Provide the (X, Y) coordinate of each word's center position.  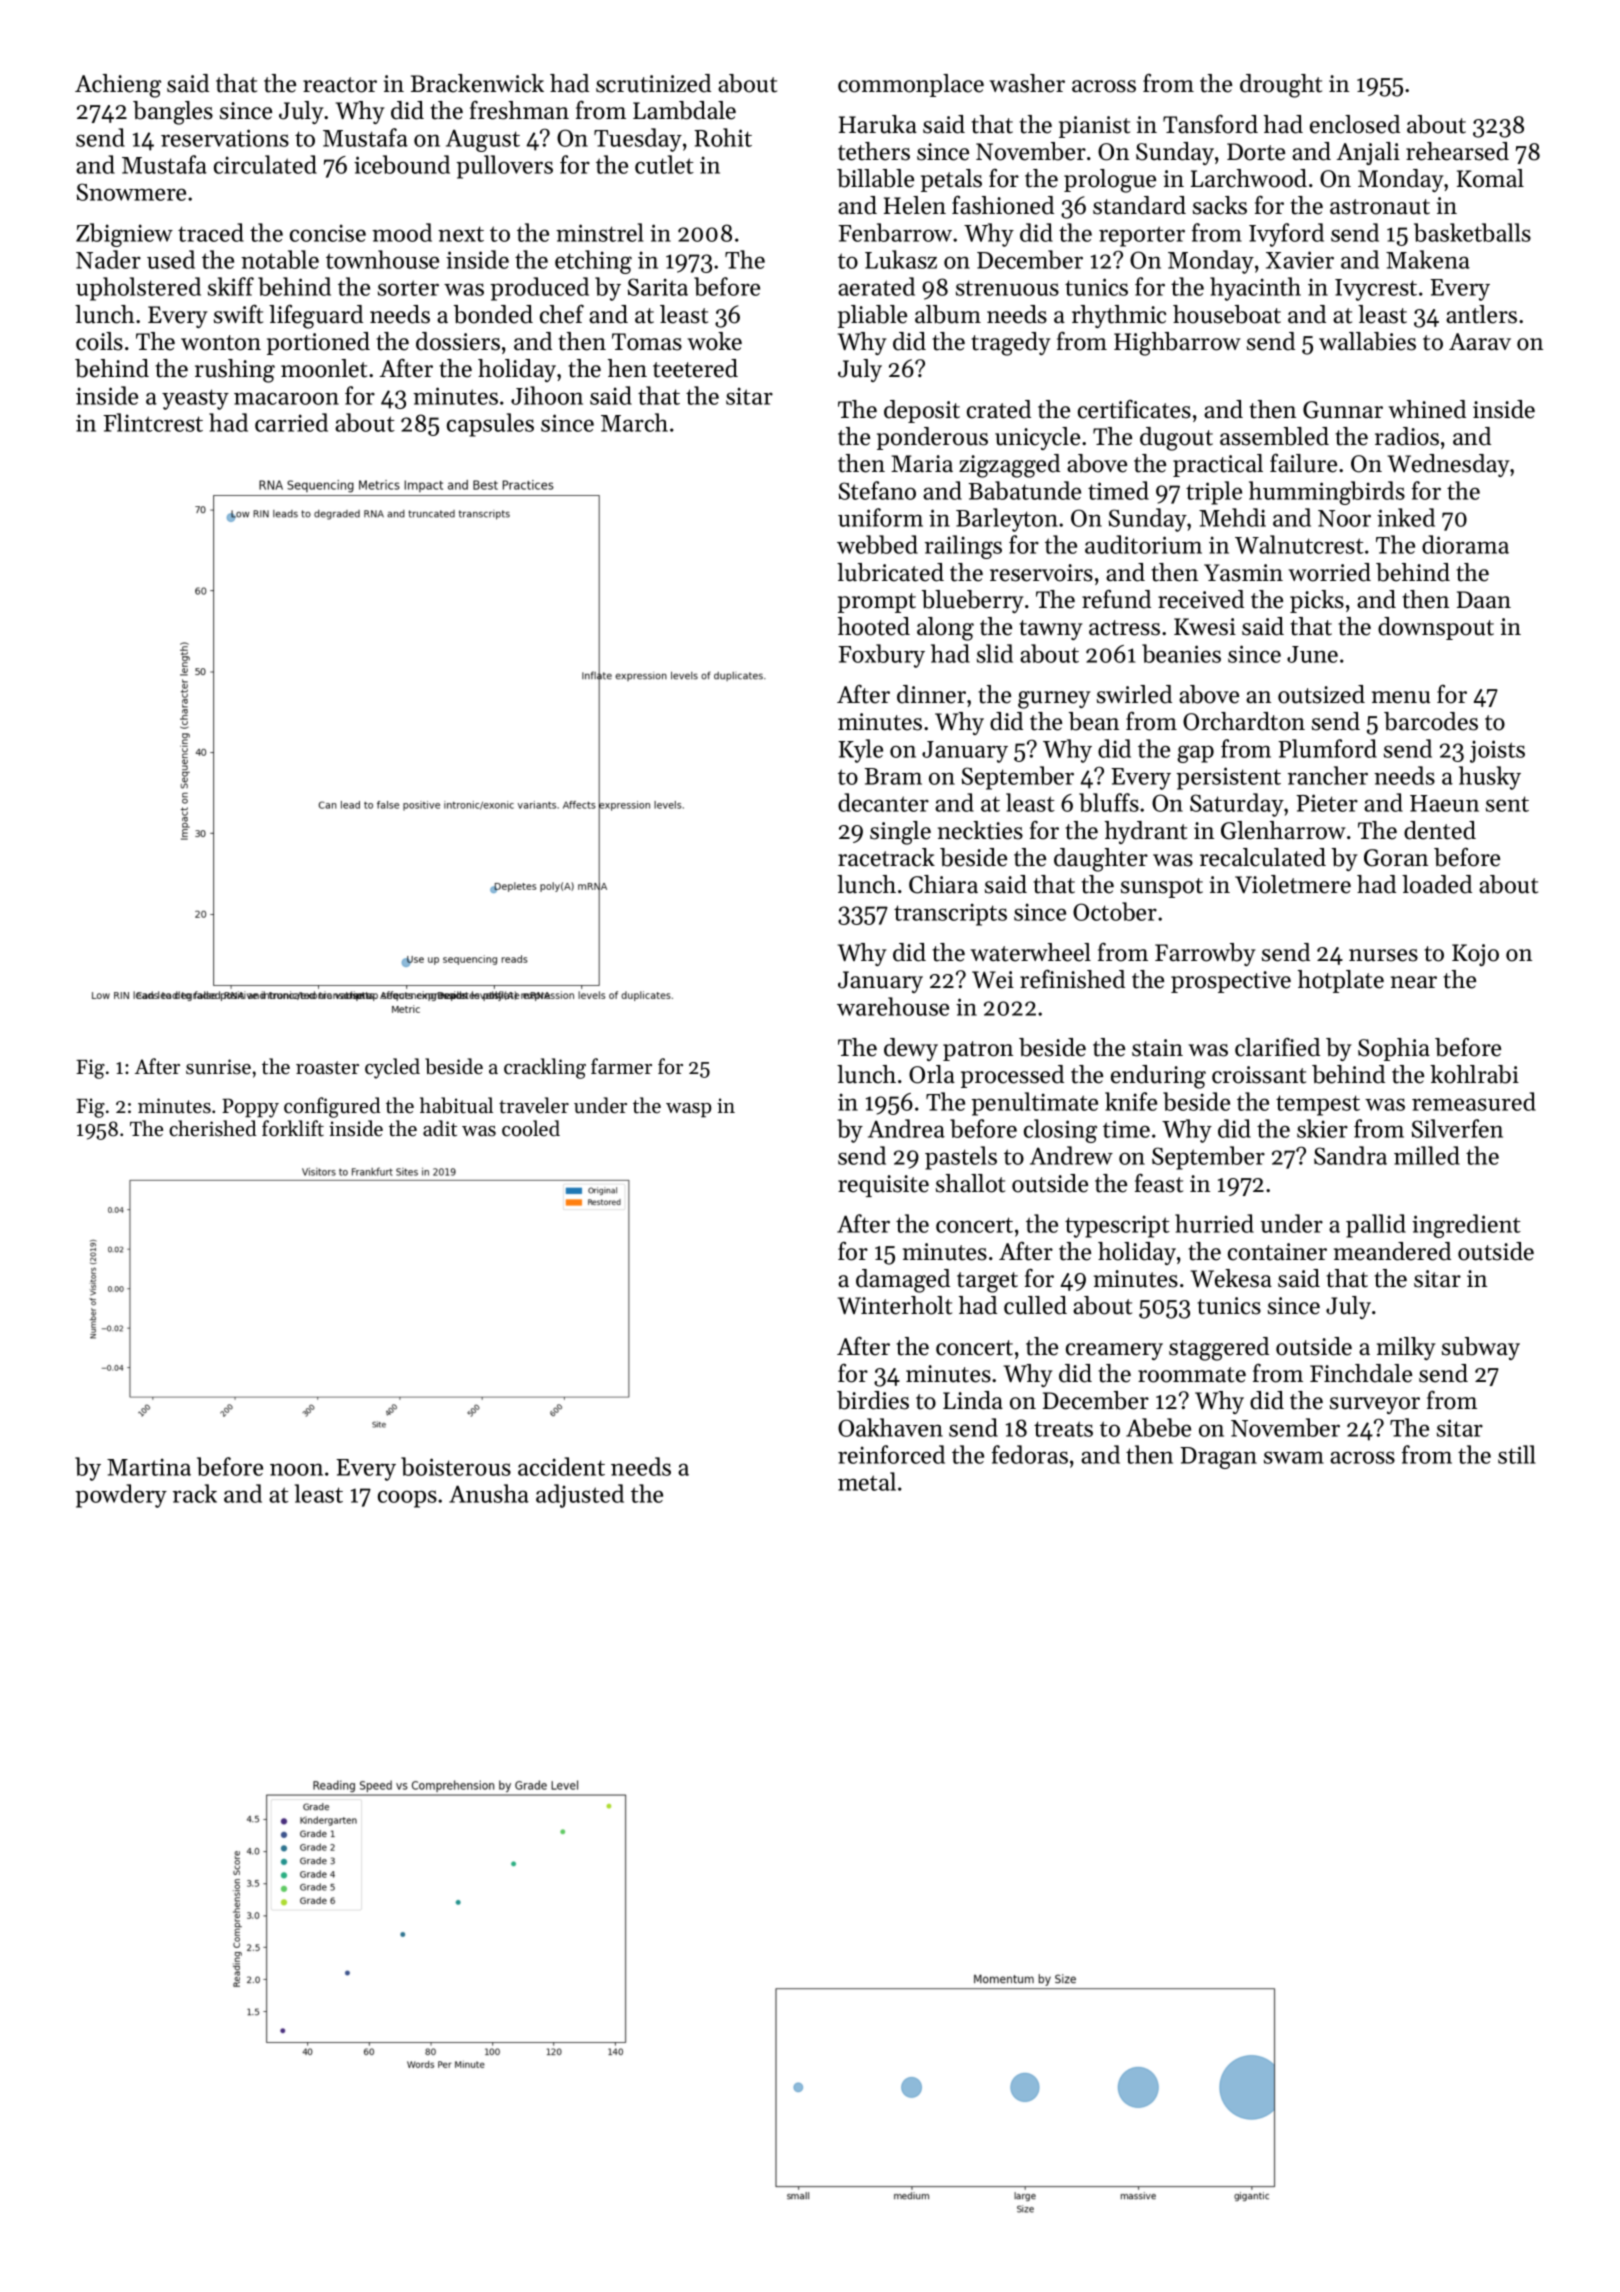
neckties (980, 830)
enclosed (1355, 124)
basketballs (1472, 232)
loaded (1437, 884)
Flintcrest (153, 422)
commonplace (911, 85)
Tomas (647, 342)
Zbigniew (124, 235)
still (1517, 1454)
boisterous (456, 1466)
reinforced (891, 1454)
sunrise (218, 1067)
